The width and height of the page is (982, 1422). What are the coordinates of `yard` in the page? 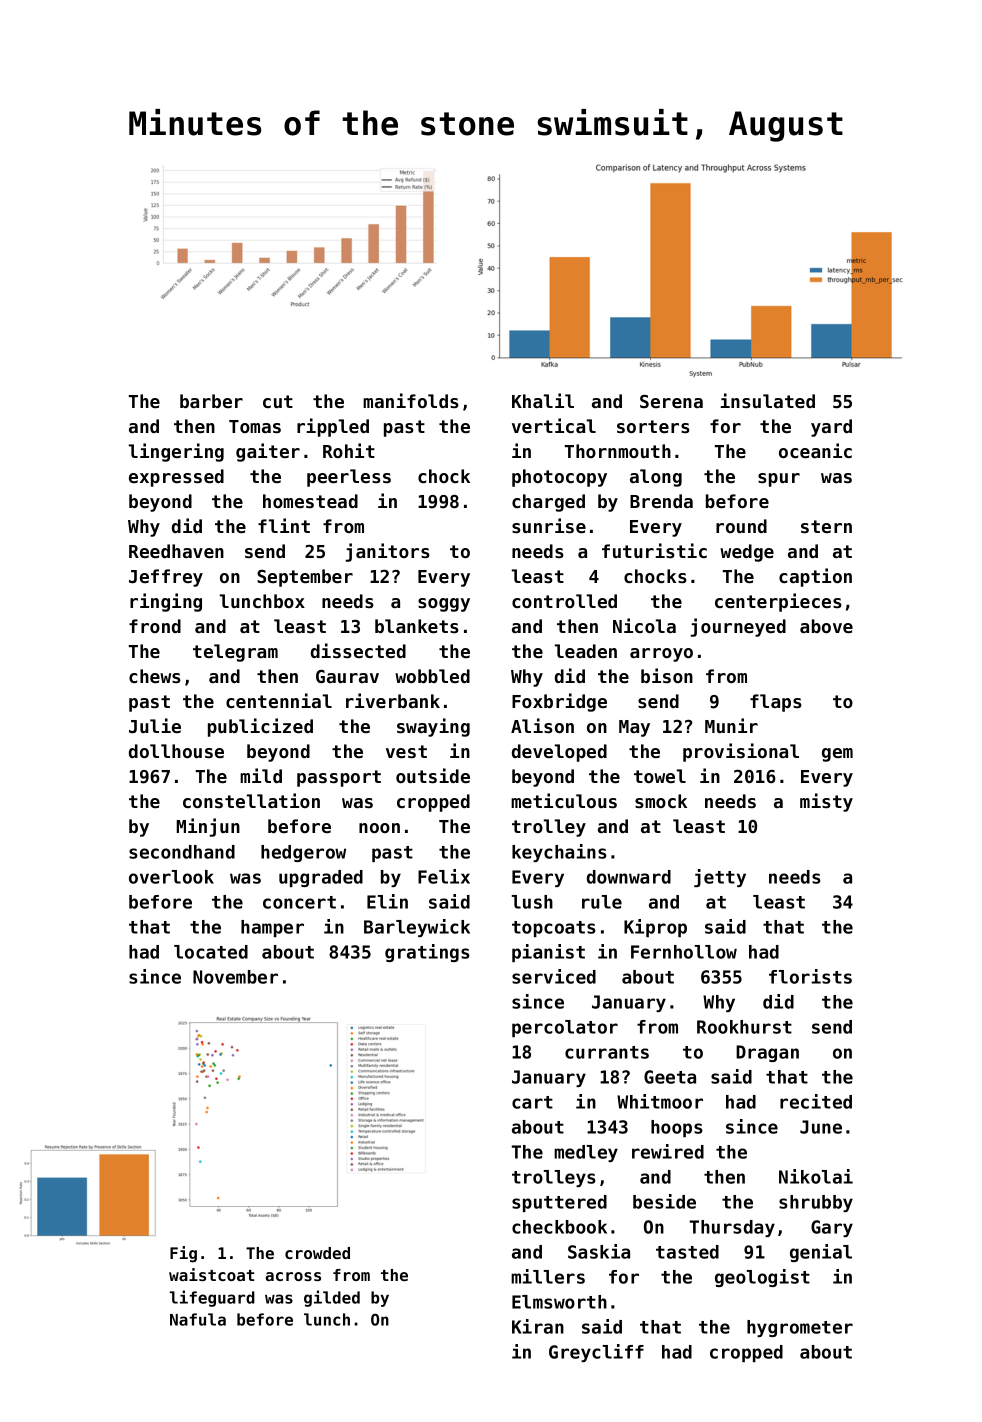 It's located at (831, 428).
